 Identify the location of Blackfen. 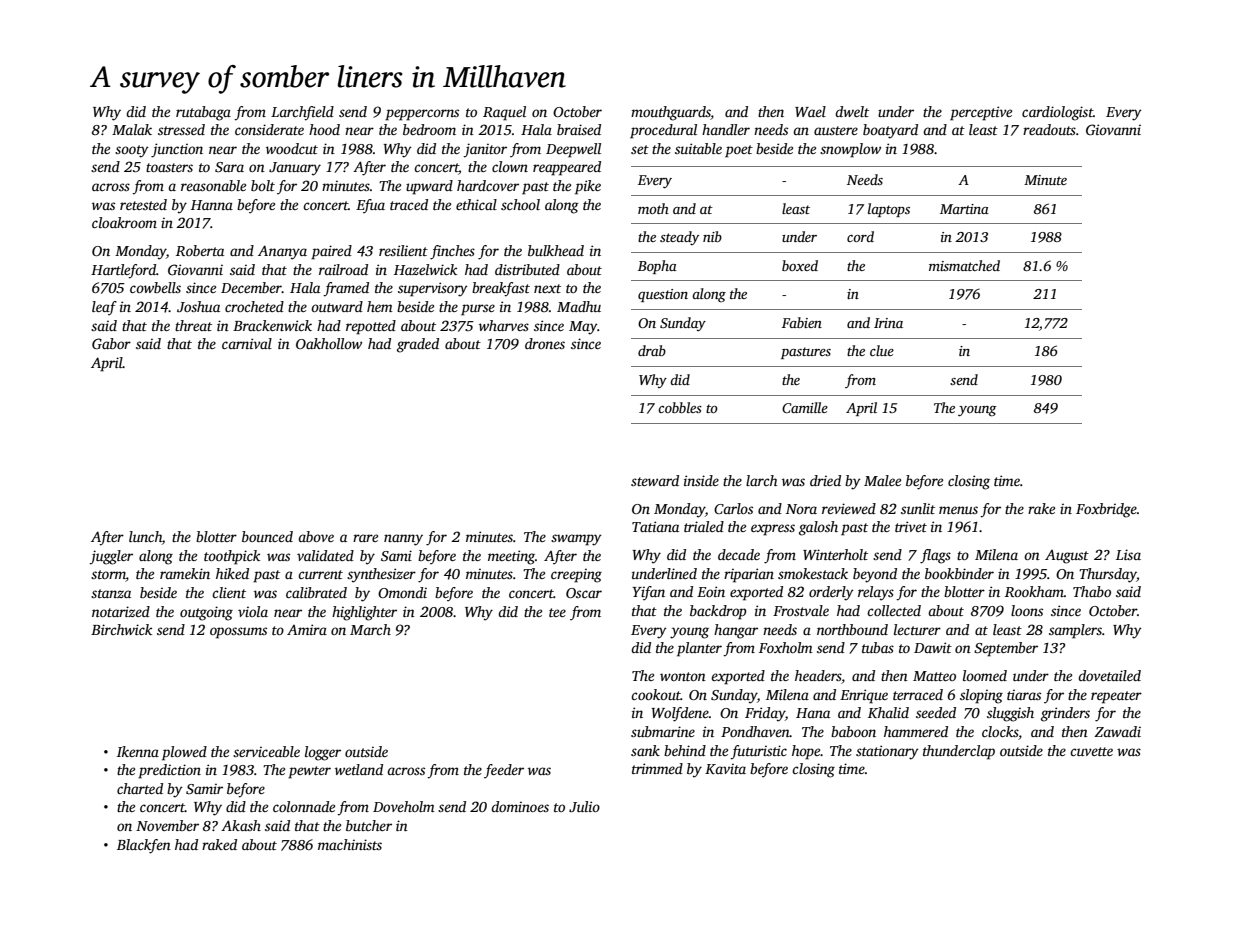
(144, 846).
